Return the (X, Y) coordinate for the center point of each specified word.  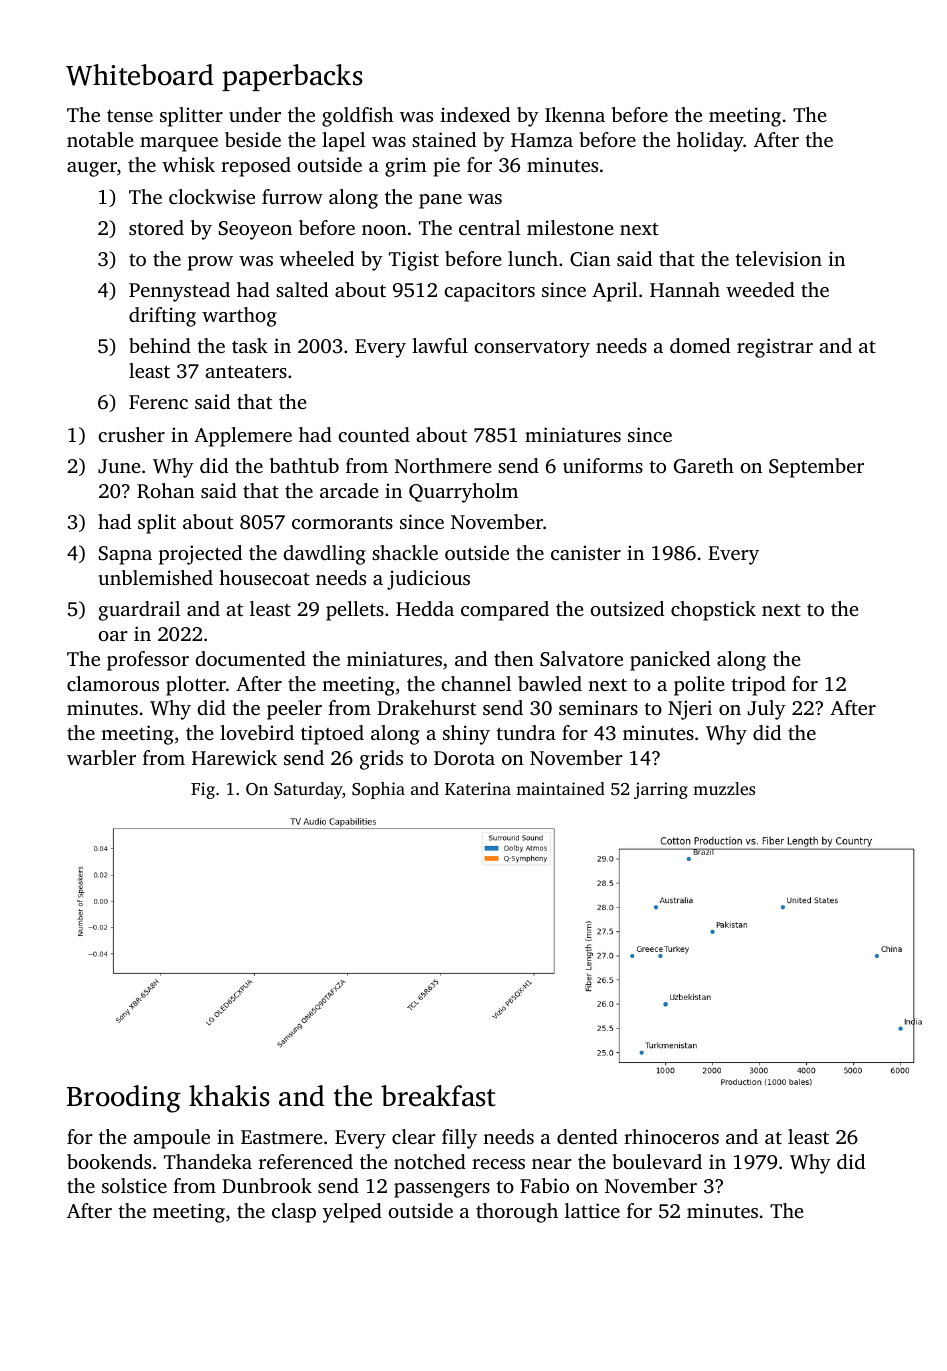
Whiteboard (140, 75)
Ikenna (575, 114)
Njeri (690, 710)
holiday (710, 142)
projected (200, 555)
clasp (294, 1213)
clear (414, 1136)
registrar (775, 348)
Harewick (234, 757)
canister (586, 552)
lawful (440, 345)
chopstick (713, 611)
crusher (131, 434)
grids (381, 760)
